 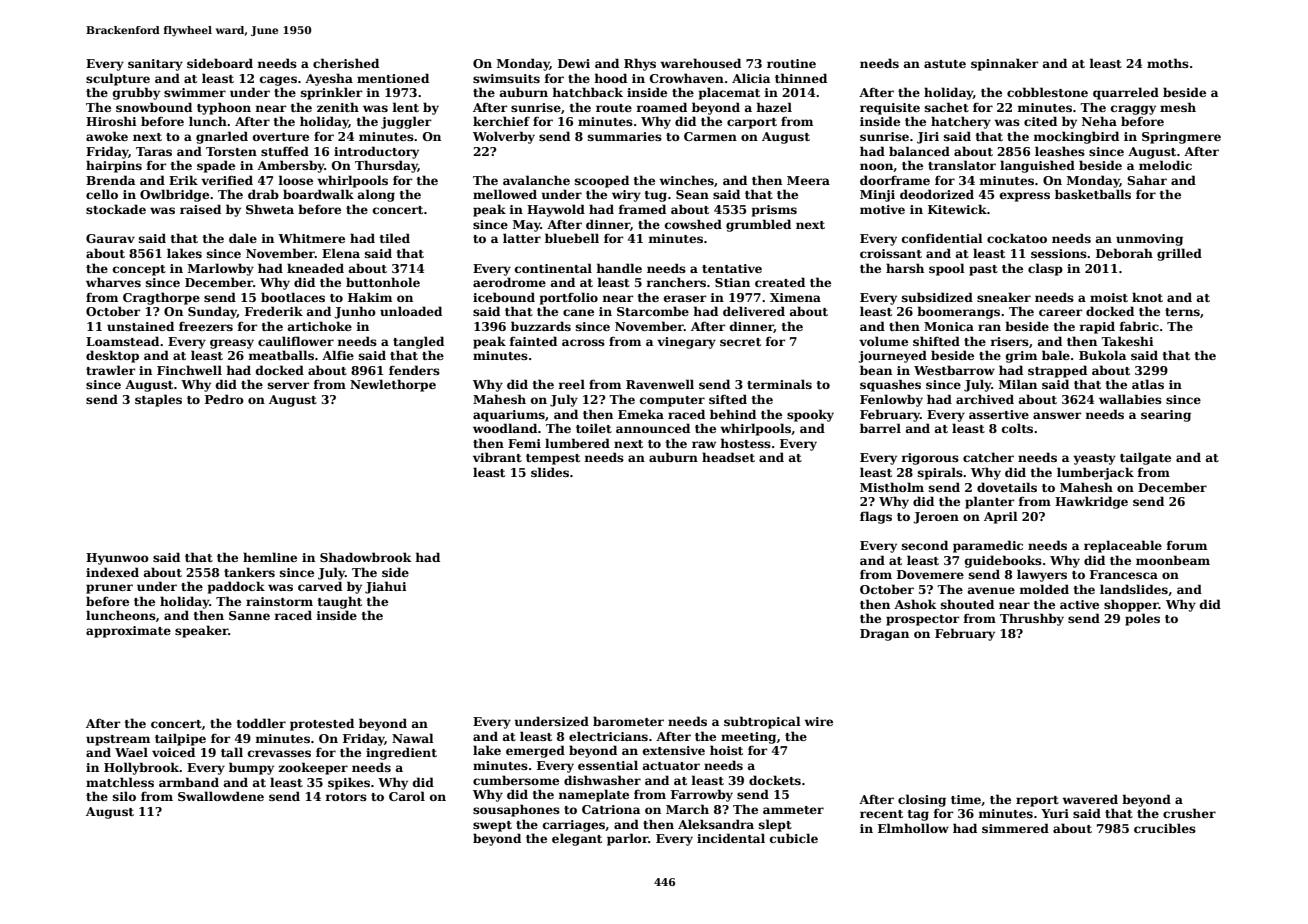 What do you see at coordinates (928, 138) in the image?
I see `Jiri` at bounding box center [928, 138].
